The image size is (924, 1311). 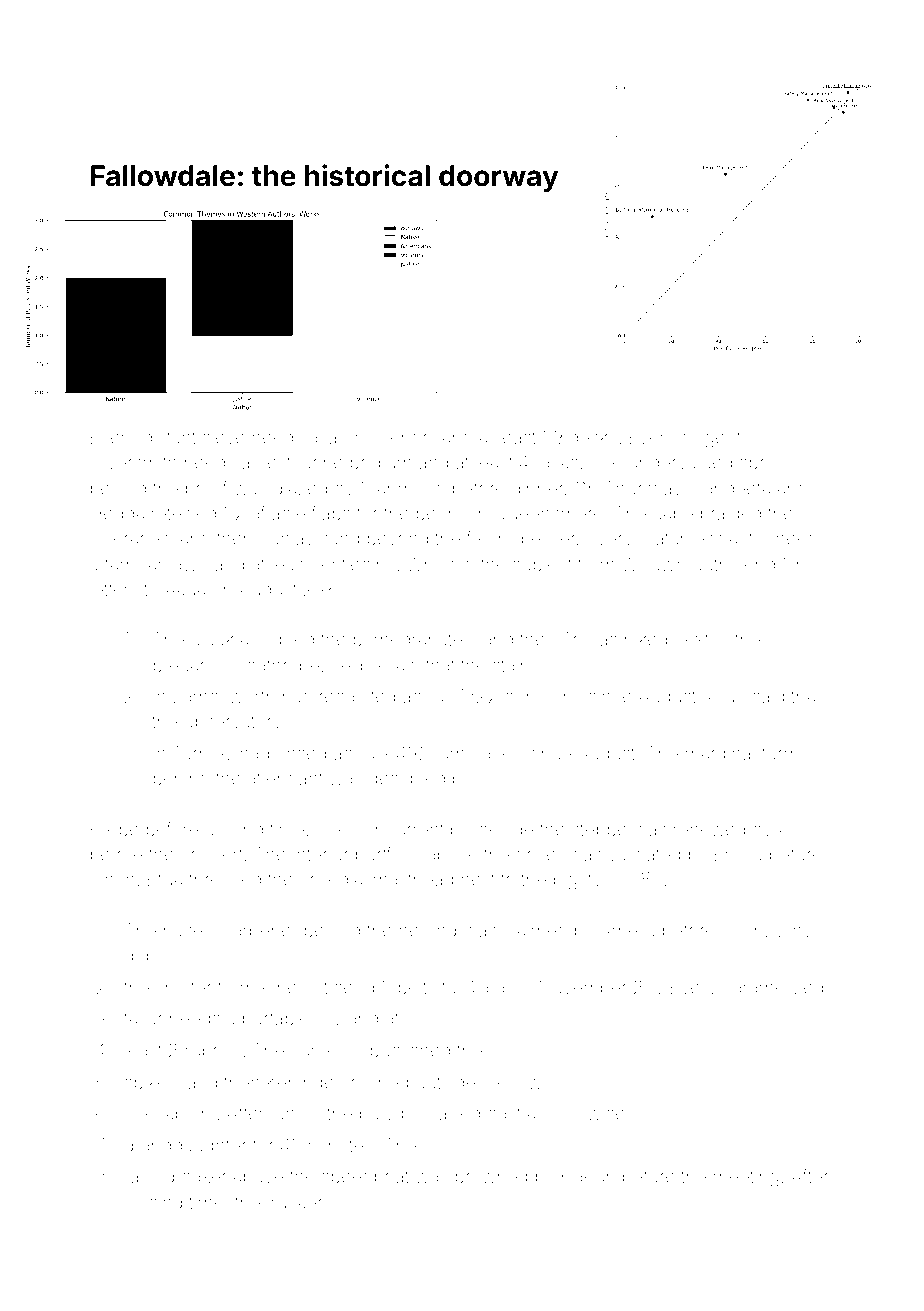 What do you see at coordinates (491, 1176) in the page?
I see `browned` at bounding box center [491, 1176].
